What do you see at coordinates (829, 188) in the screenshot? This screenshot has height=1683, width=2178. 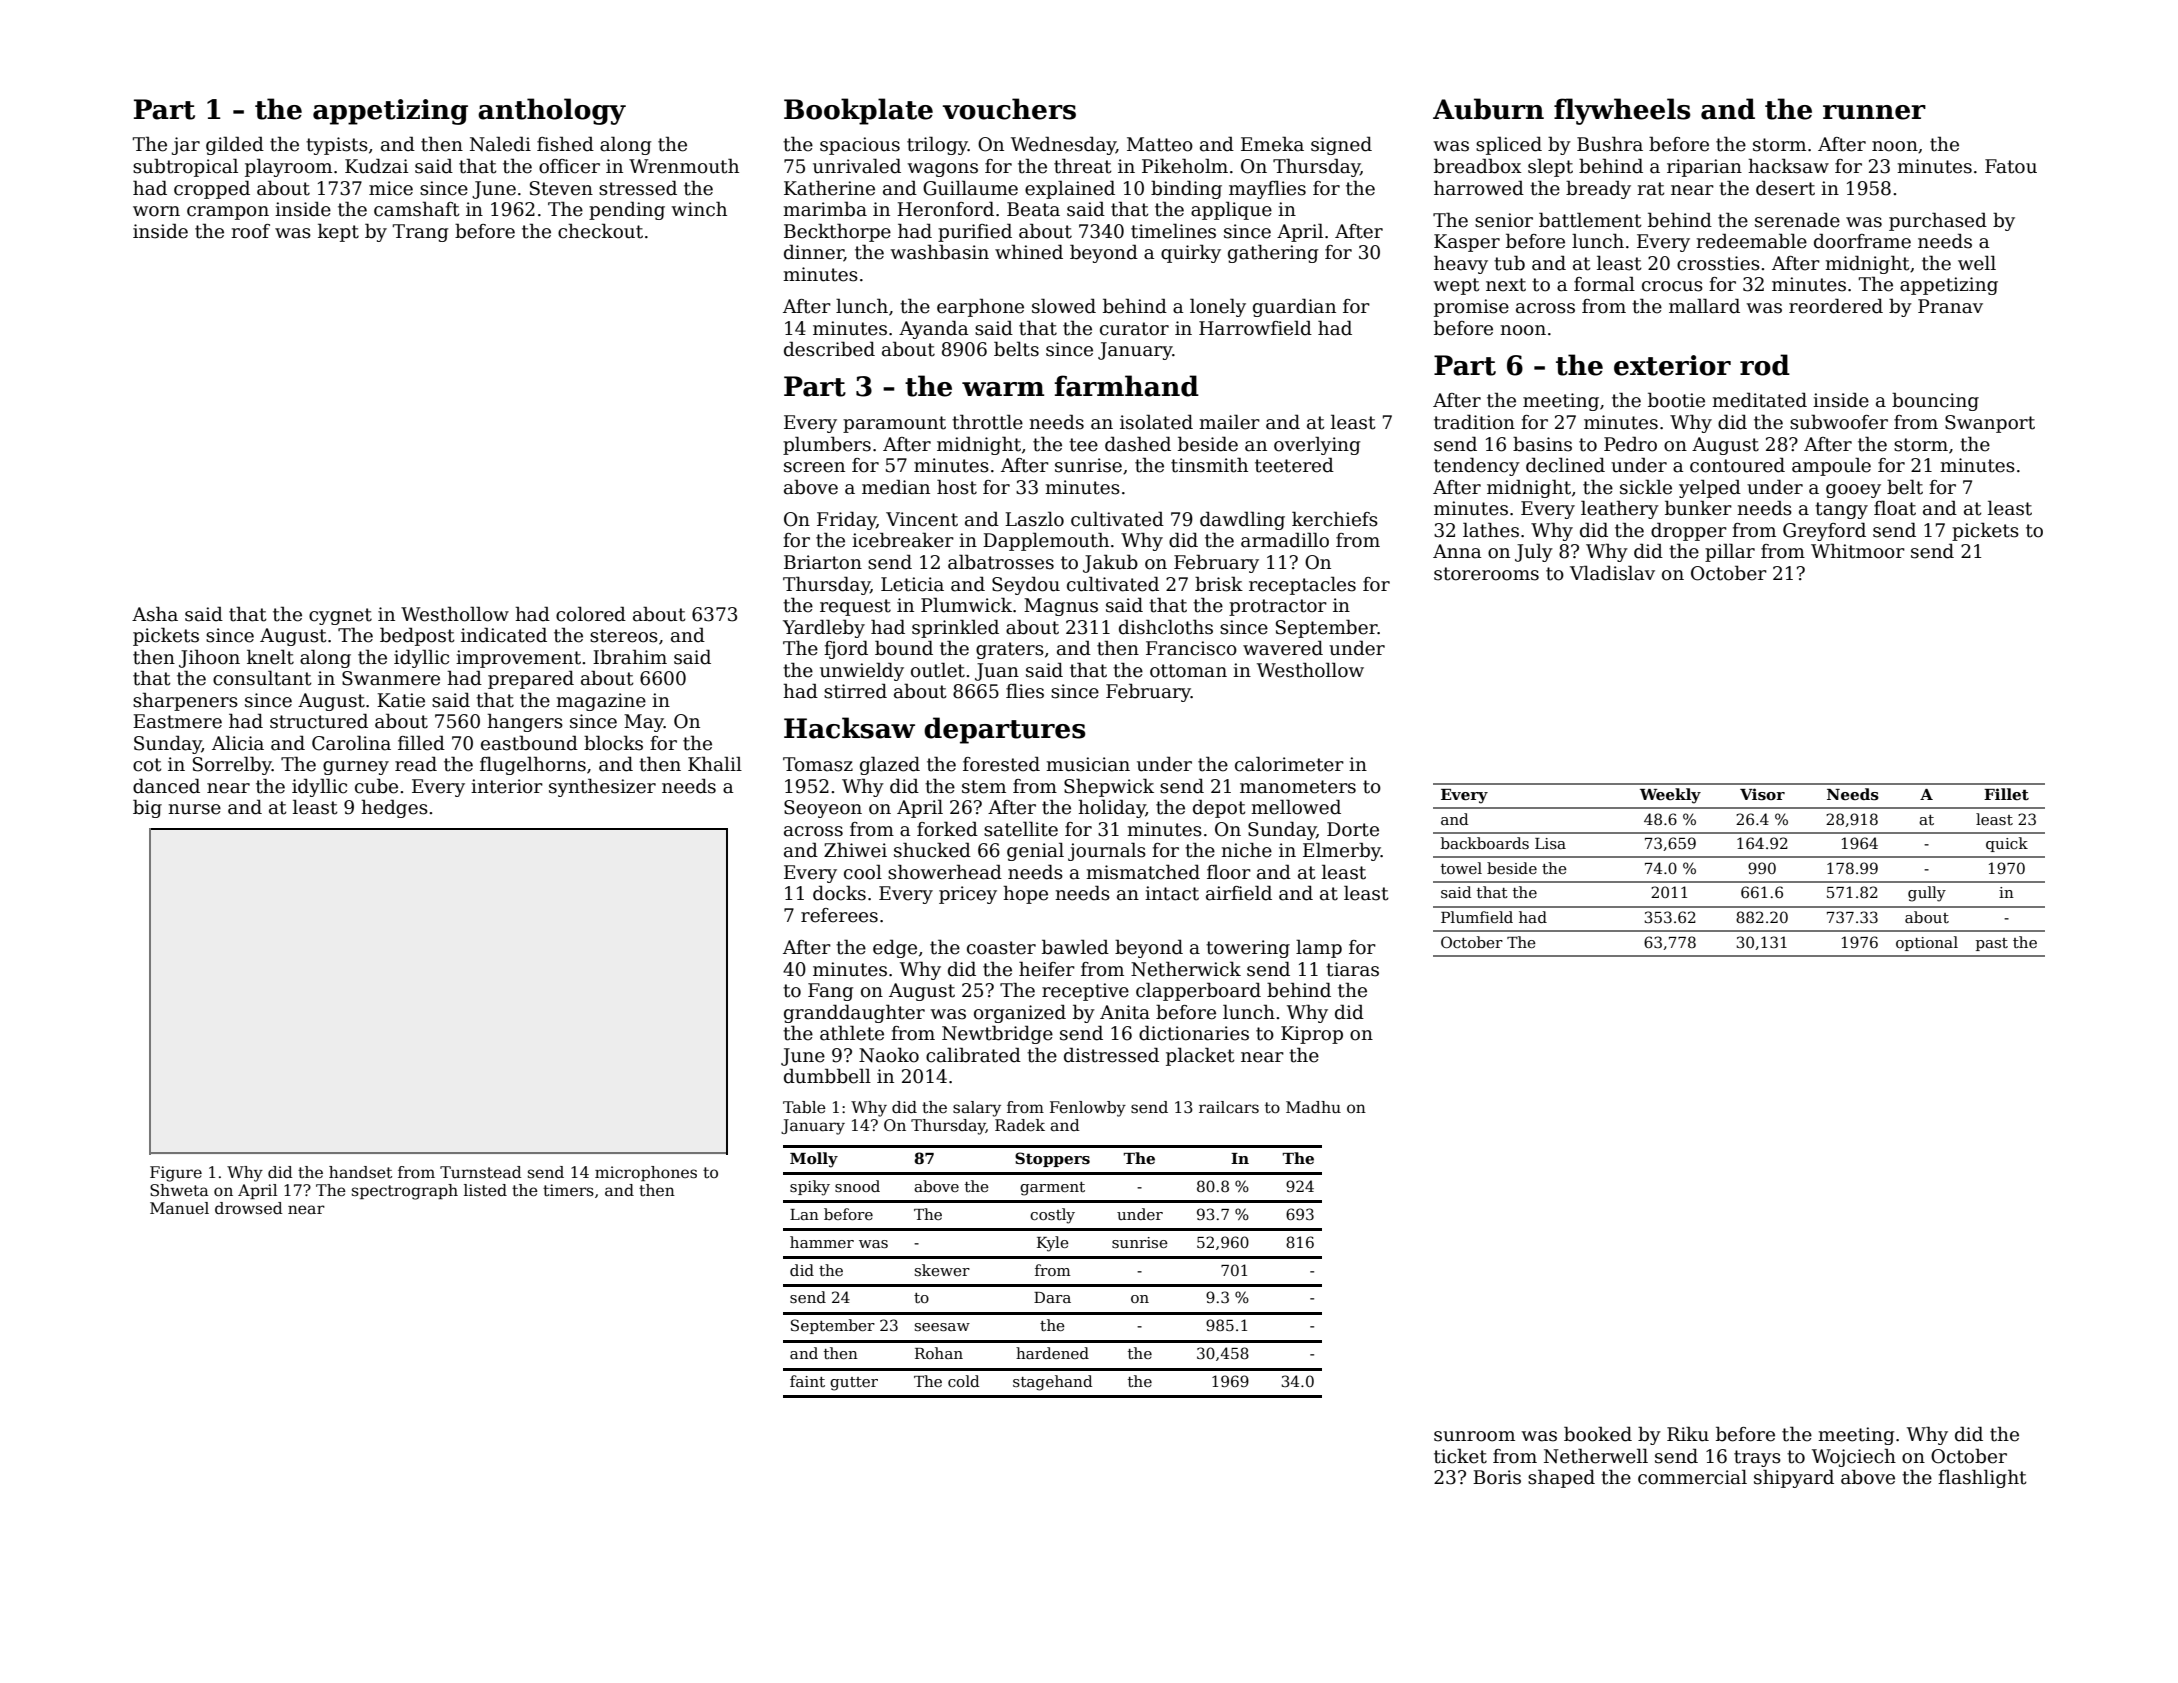 I see `Katherine` at bounding box center [829, 188].
